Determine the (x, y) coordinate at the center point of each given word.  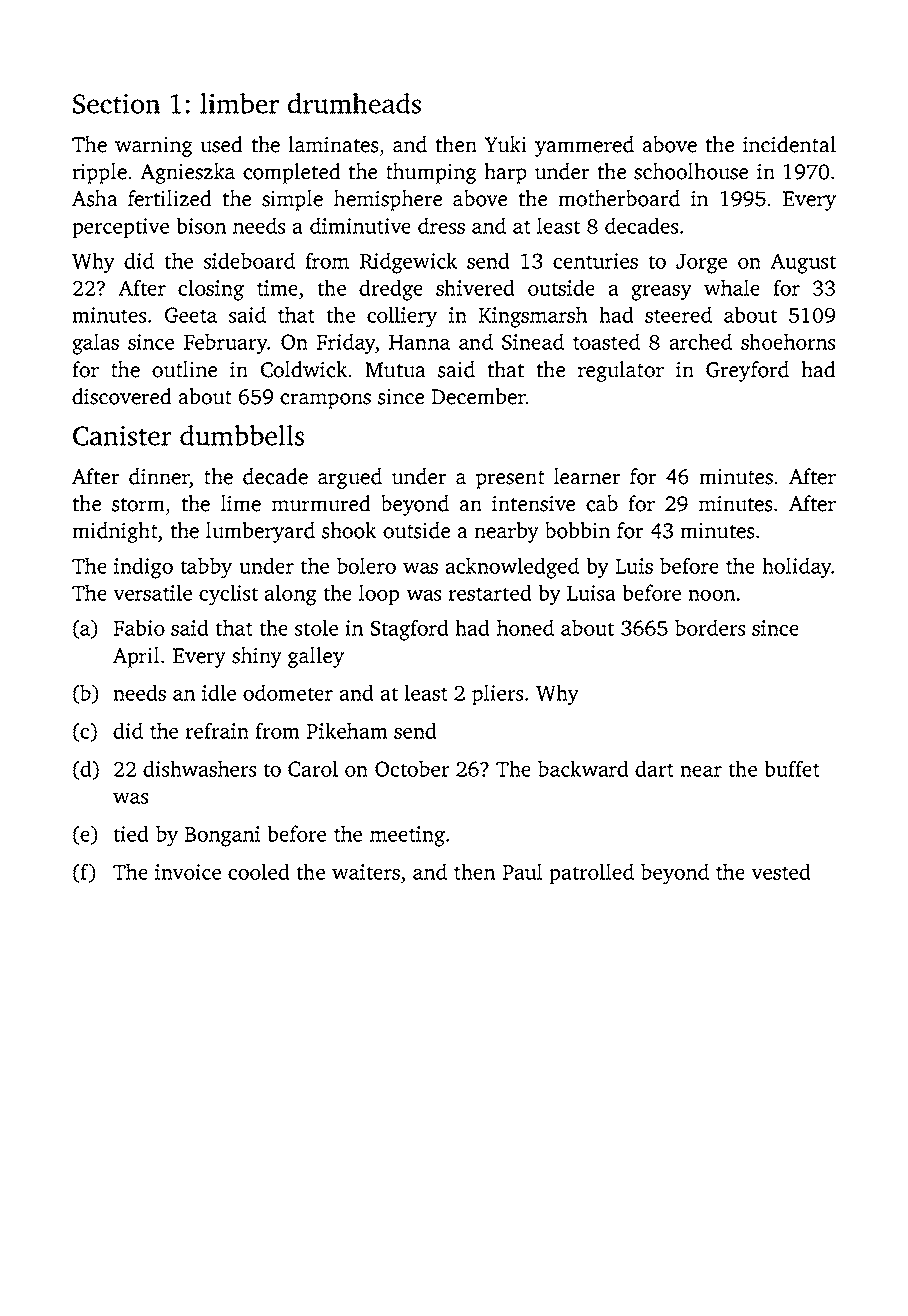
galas (95, 344)
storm (138, 505)
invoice (188, 872)
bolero (366, 565)
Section (116, 104)
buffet (792, 768)
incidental (789, 144)
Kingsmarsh (532, 317)
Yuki (505, 144)
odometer (288, 692)
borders (710, 627)
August (803, 263)
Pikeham (347, 730)
